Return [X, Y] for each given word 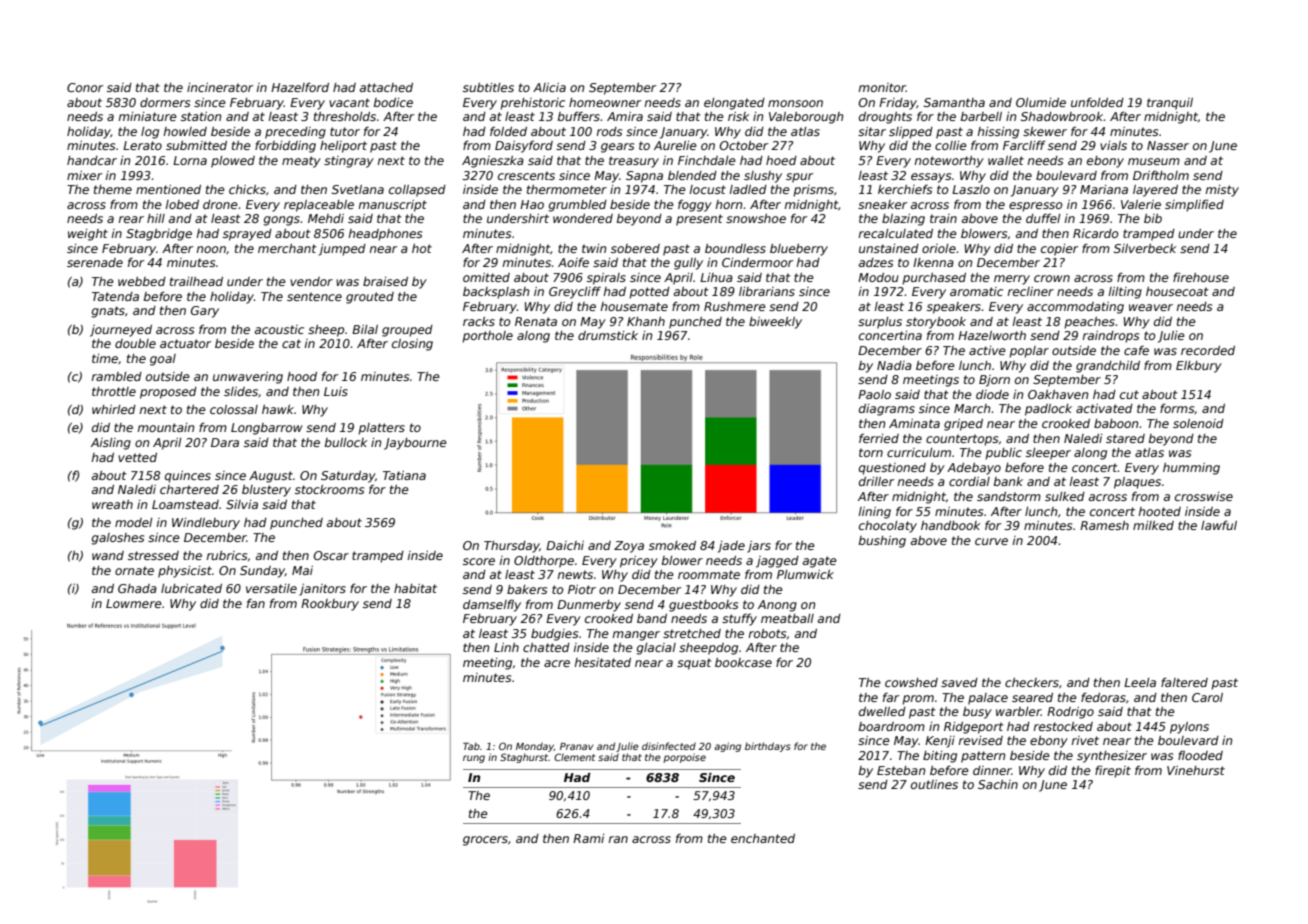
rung [474, 759]
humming [1191, 469]
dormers [165, 102]
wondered [583, 218]
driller [876, 481]
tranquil [1170, 104]
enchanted [763, 838]
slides [241, 391]
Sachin [998, 784]
